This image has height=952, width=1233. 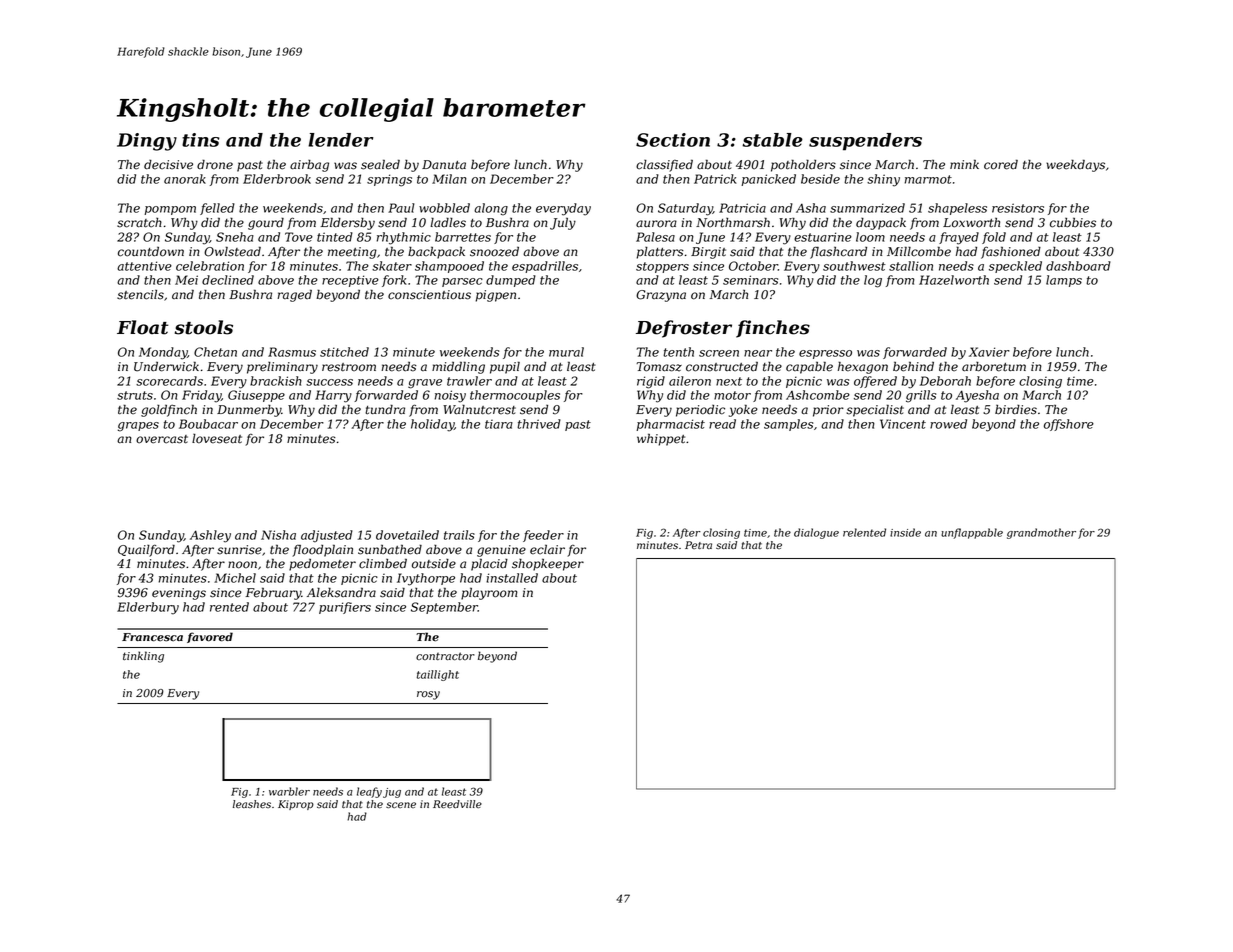 What do you see at coordinates (972, 533) in the image?
I see `unflappable` at bounding box center [972, 533].
